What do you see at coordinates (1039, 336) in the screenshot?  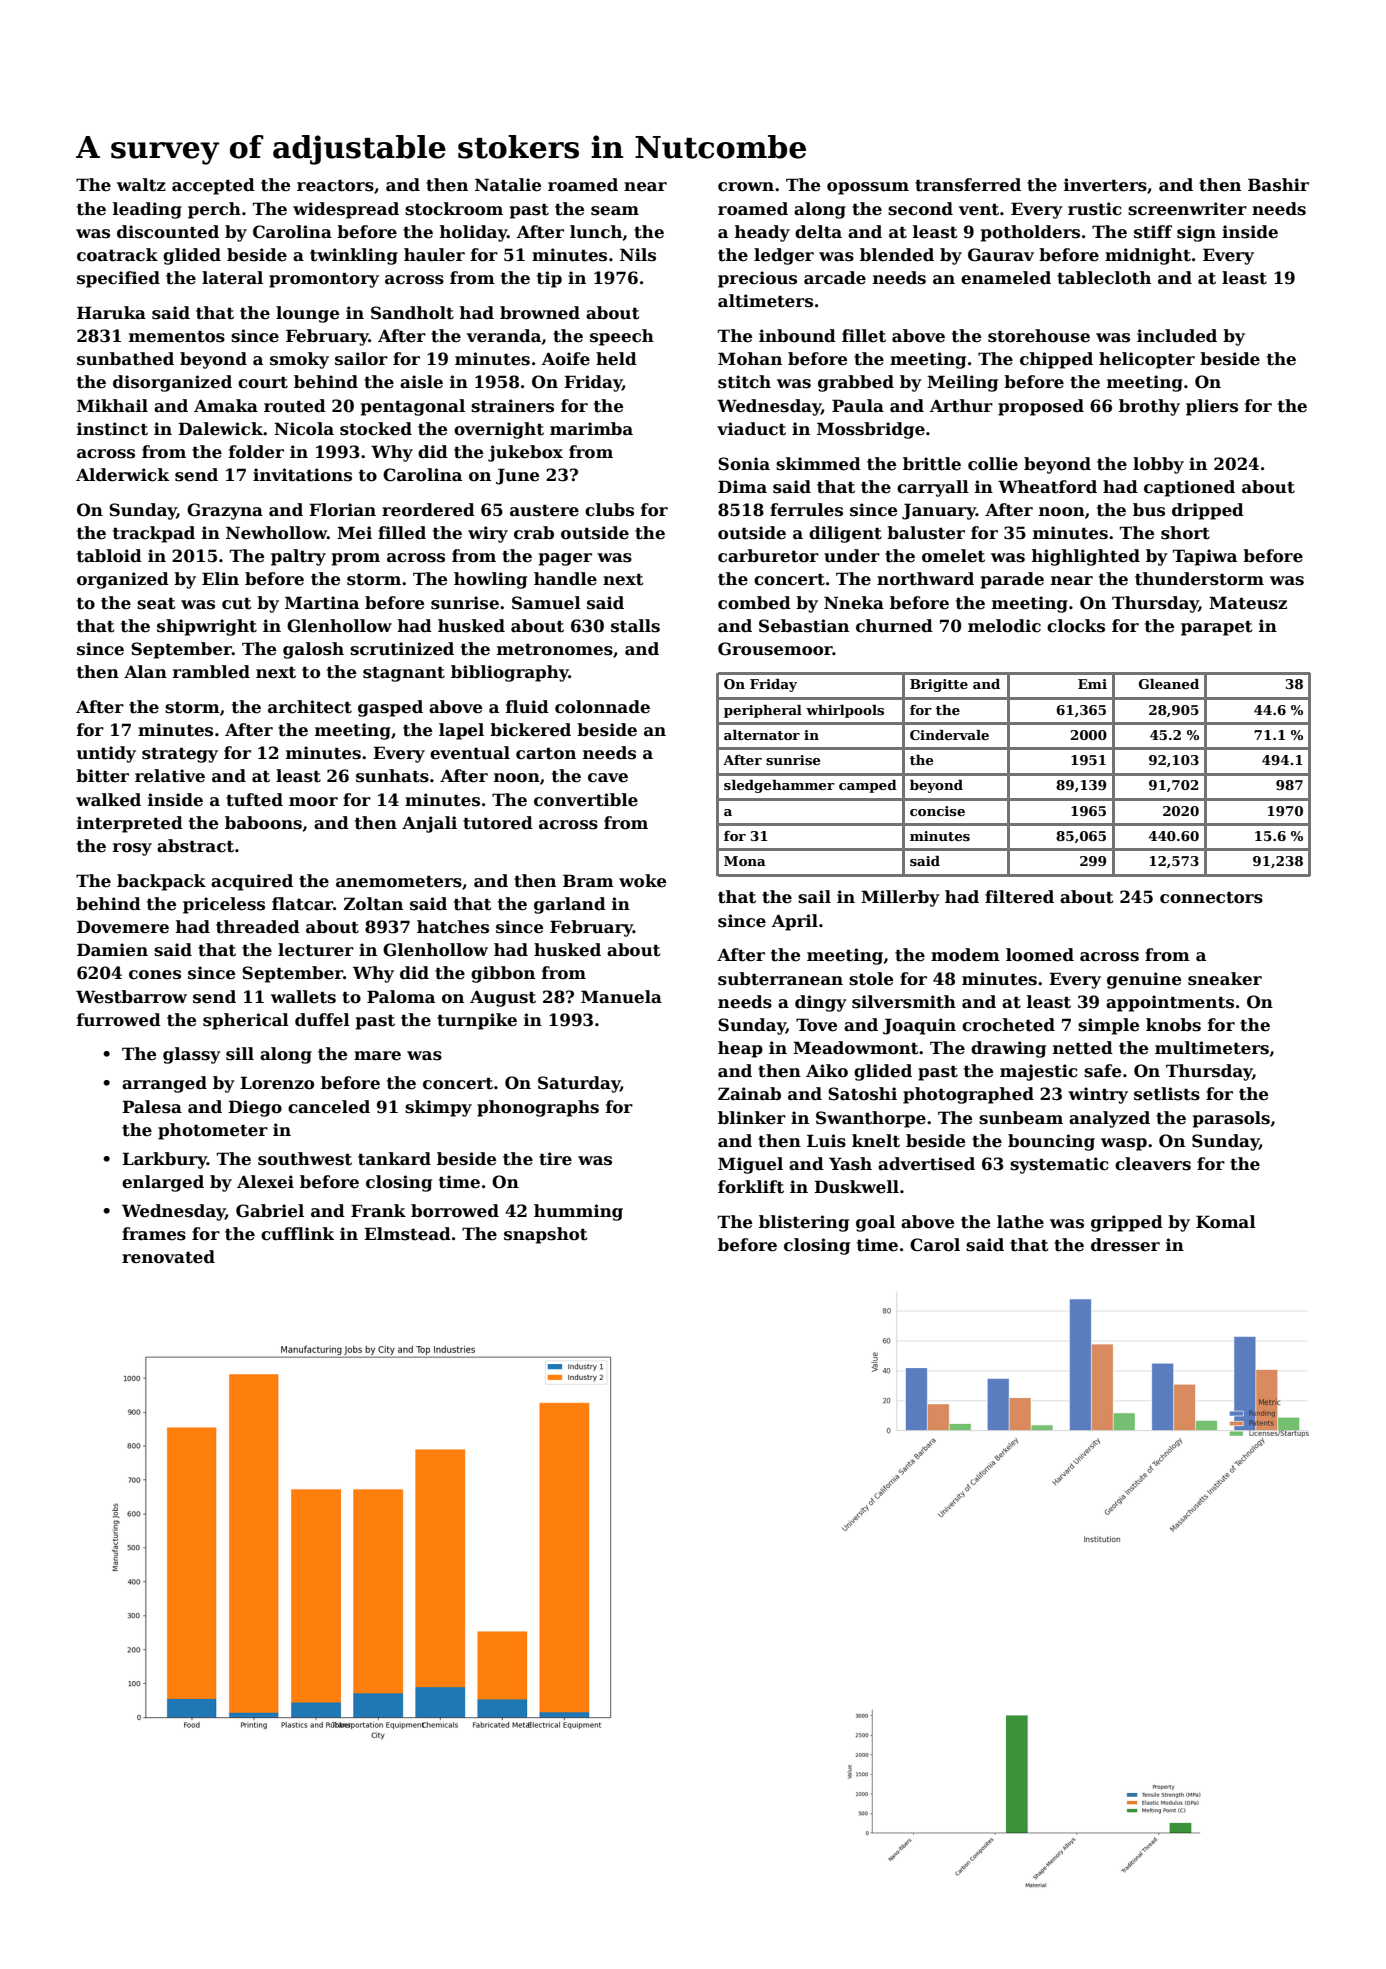 I see `storehouse` at bounding box center [1039, 336].
